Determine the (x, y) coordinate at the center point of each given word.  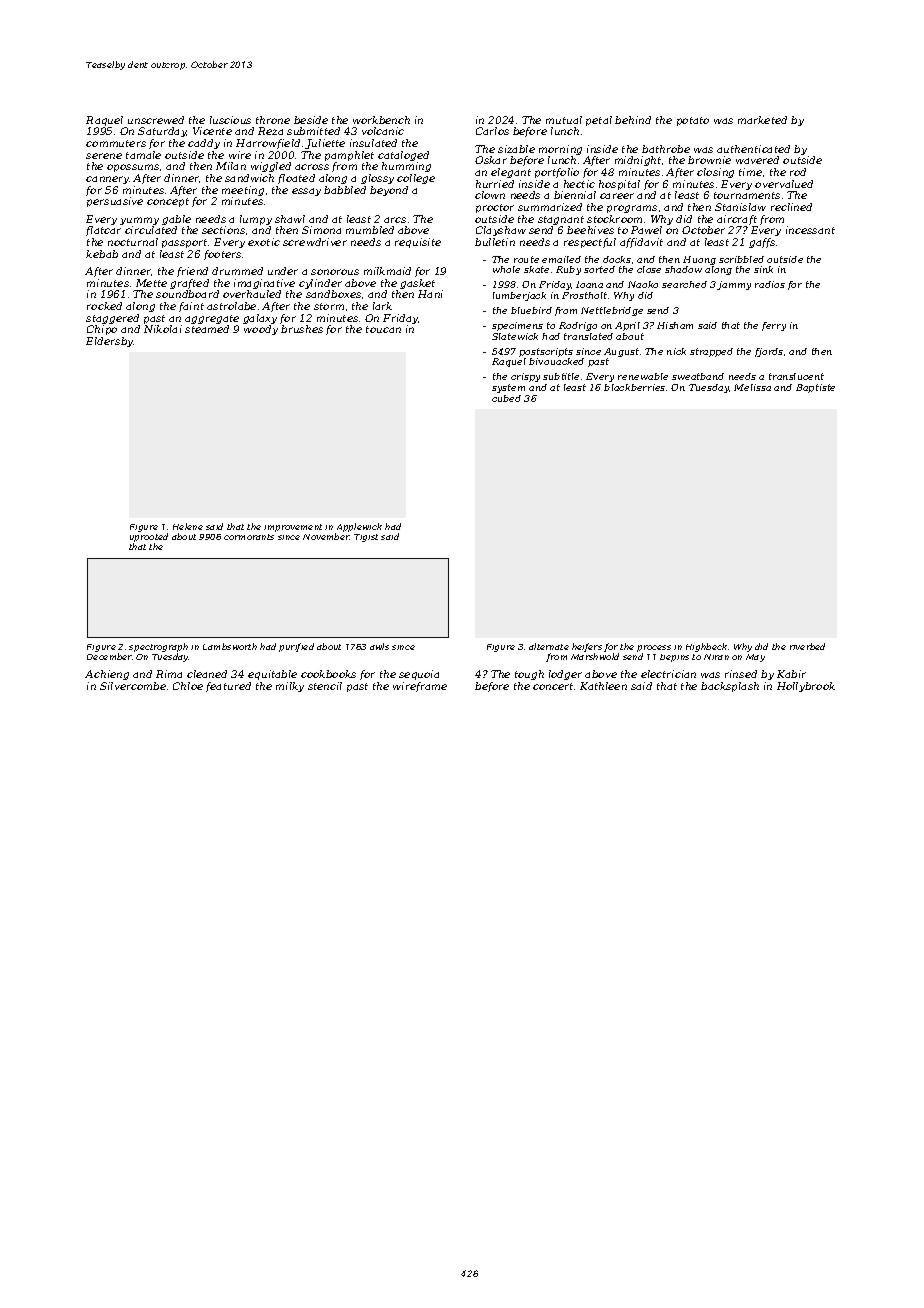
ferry (774, 326)
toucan (383, 329)
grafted (189, 284)
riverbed (807, 646)
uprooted (149, 537)
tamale (143, 155)
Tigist (366, 538)
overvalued (784, 184)
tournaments (747, 195)
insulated (373, 143)
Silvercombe (133, 686)
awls (379, 646)
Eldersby (110, 342)
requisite (418, 243)
